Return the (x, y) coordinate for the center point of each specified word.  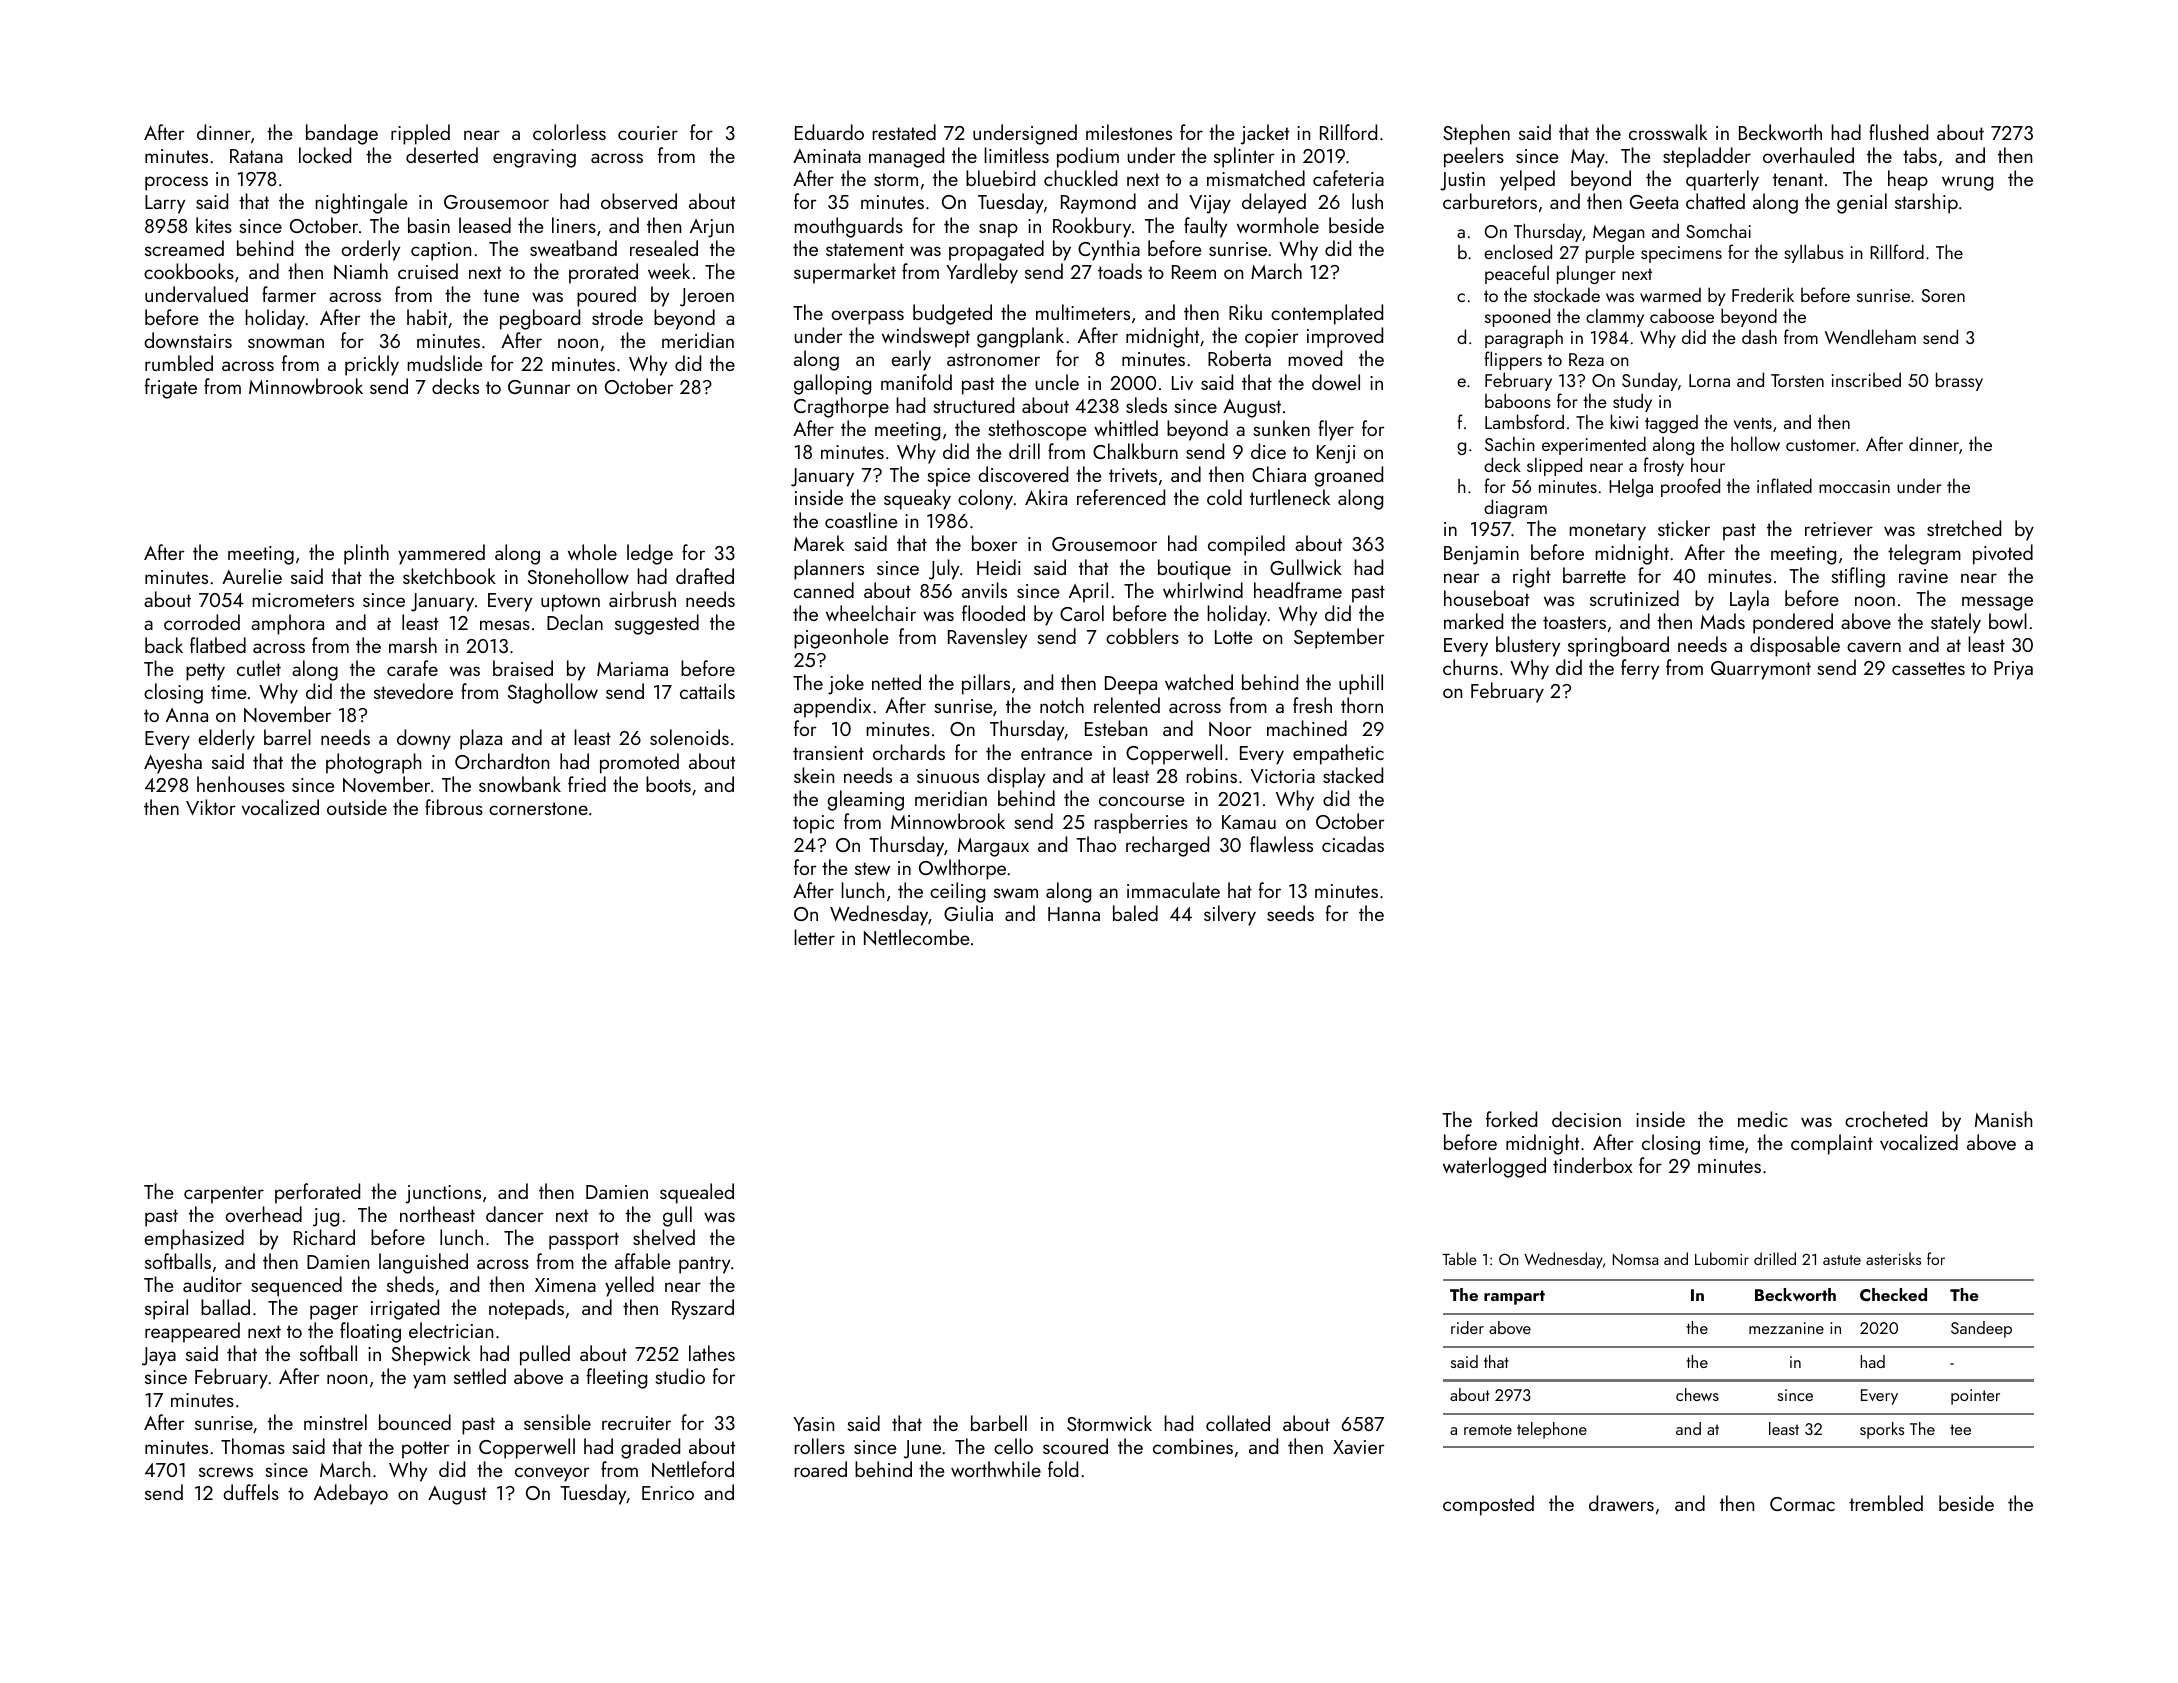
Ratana (256, 156)
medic (1763, 1119)
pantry (704, 1265)
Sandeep (1981, 1329)
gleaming (865, 800)
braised (523, 668)
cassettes (1928, 668)
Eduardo (829, 132)
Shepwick (431, 1355)
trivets (1133, 475)
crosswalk (1668, 132)
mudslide (444, 363)
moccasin (1854, 486)
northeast (437, 1214)
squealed (697, 1193)
